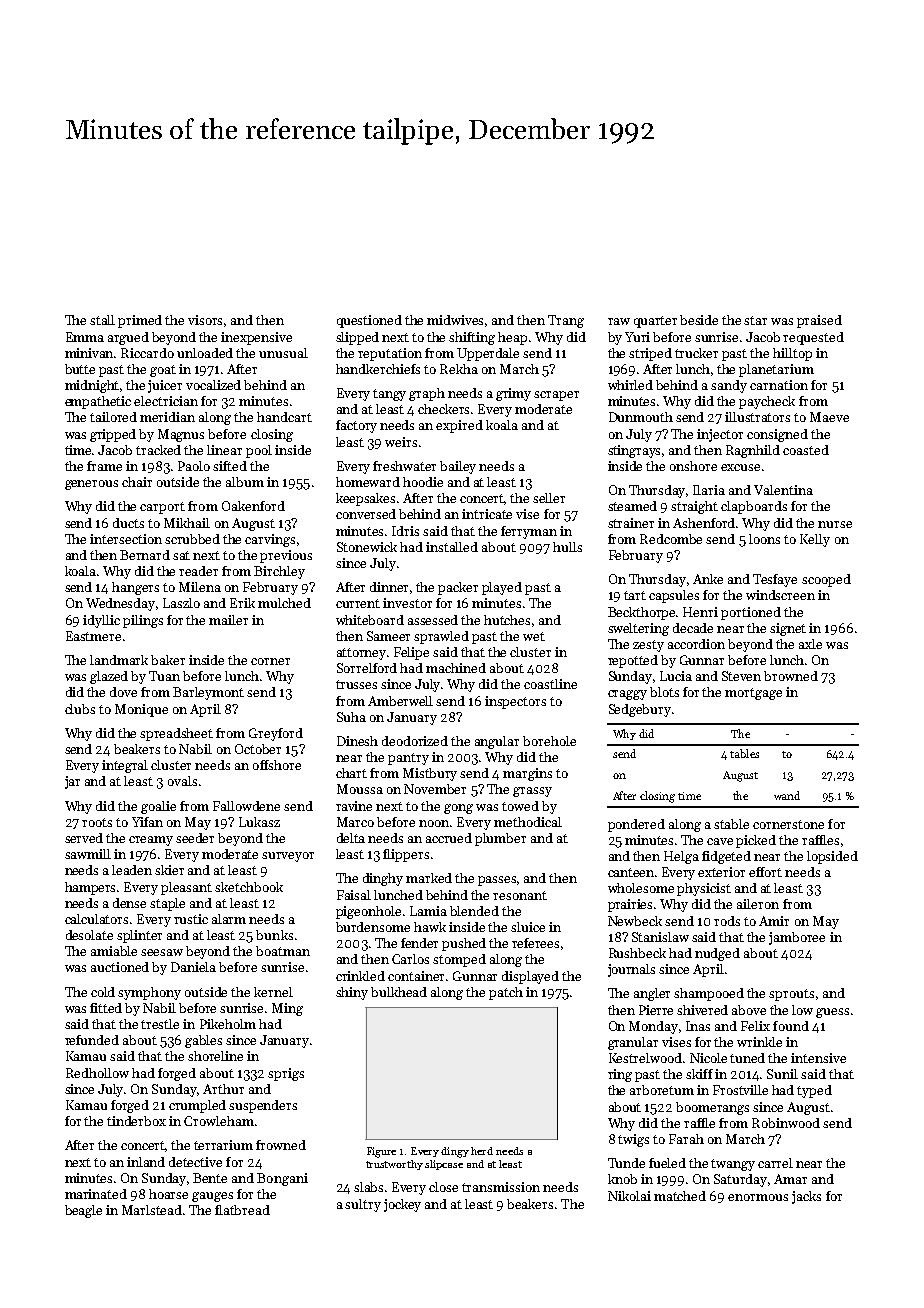 Image resolution: width=924 pixels, height=1308 pixels. Describe the element at coordinates (797, 938) in the page. I see `jamboree` at that location.
